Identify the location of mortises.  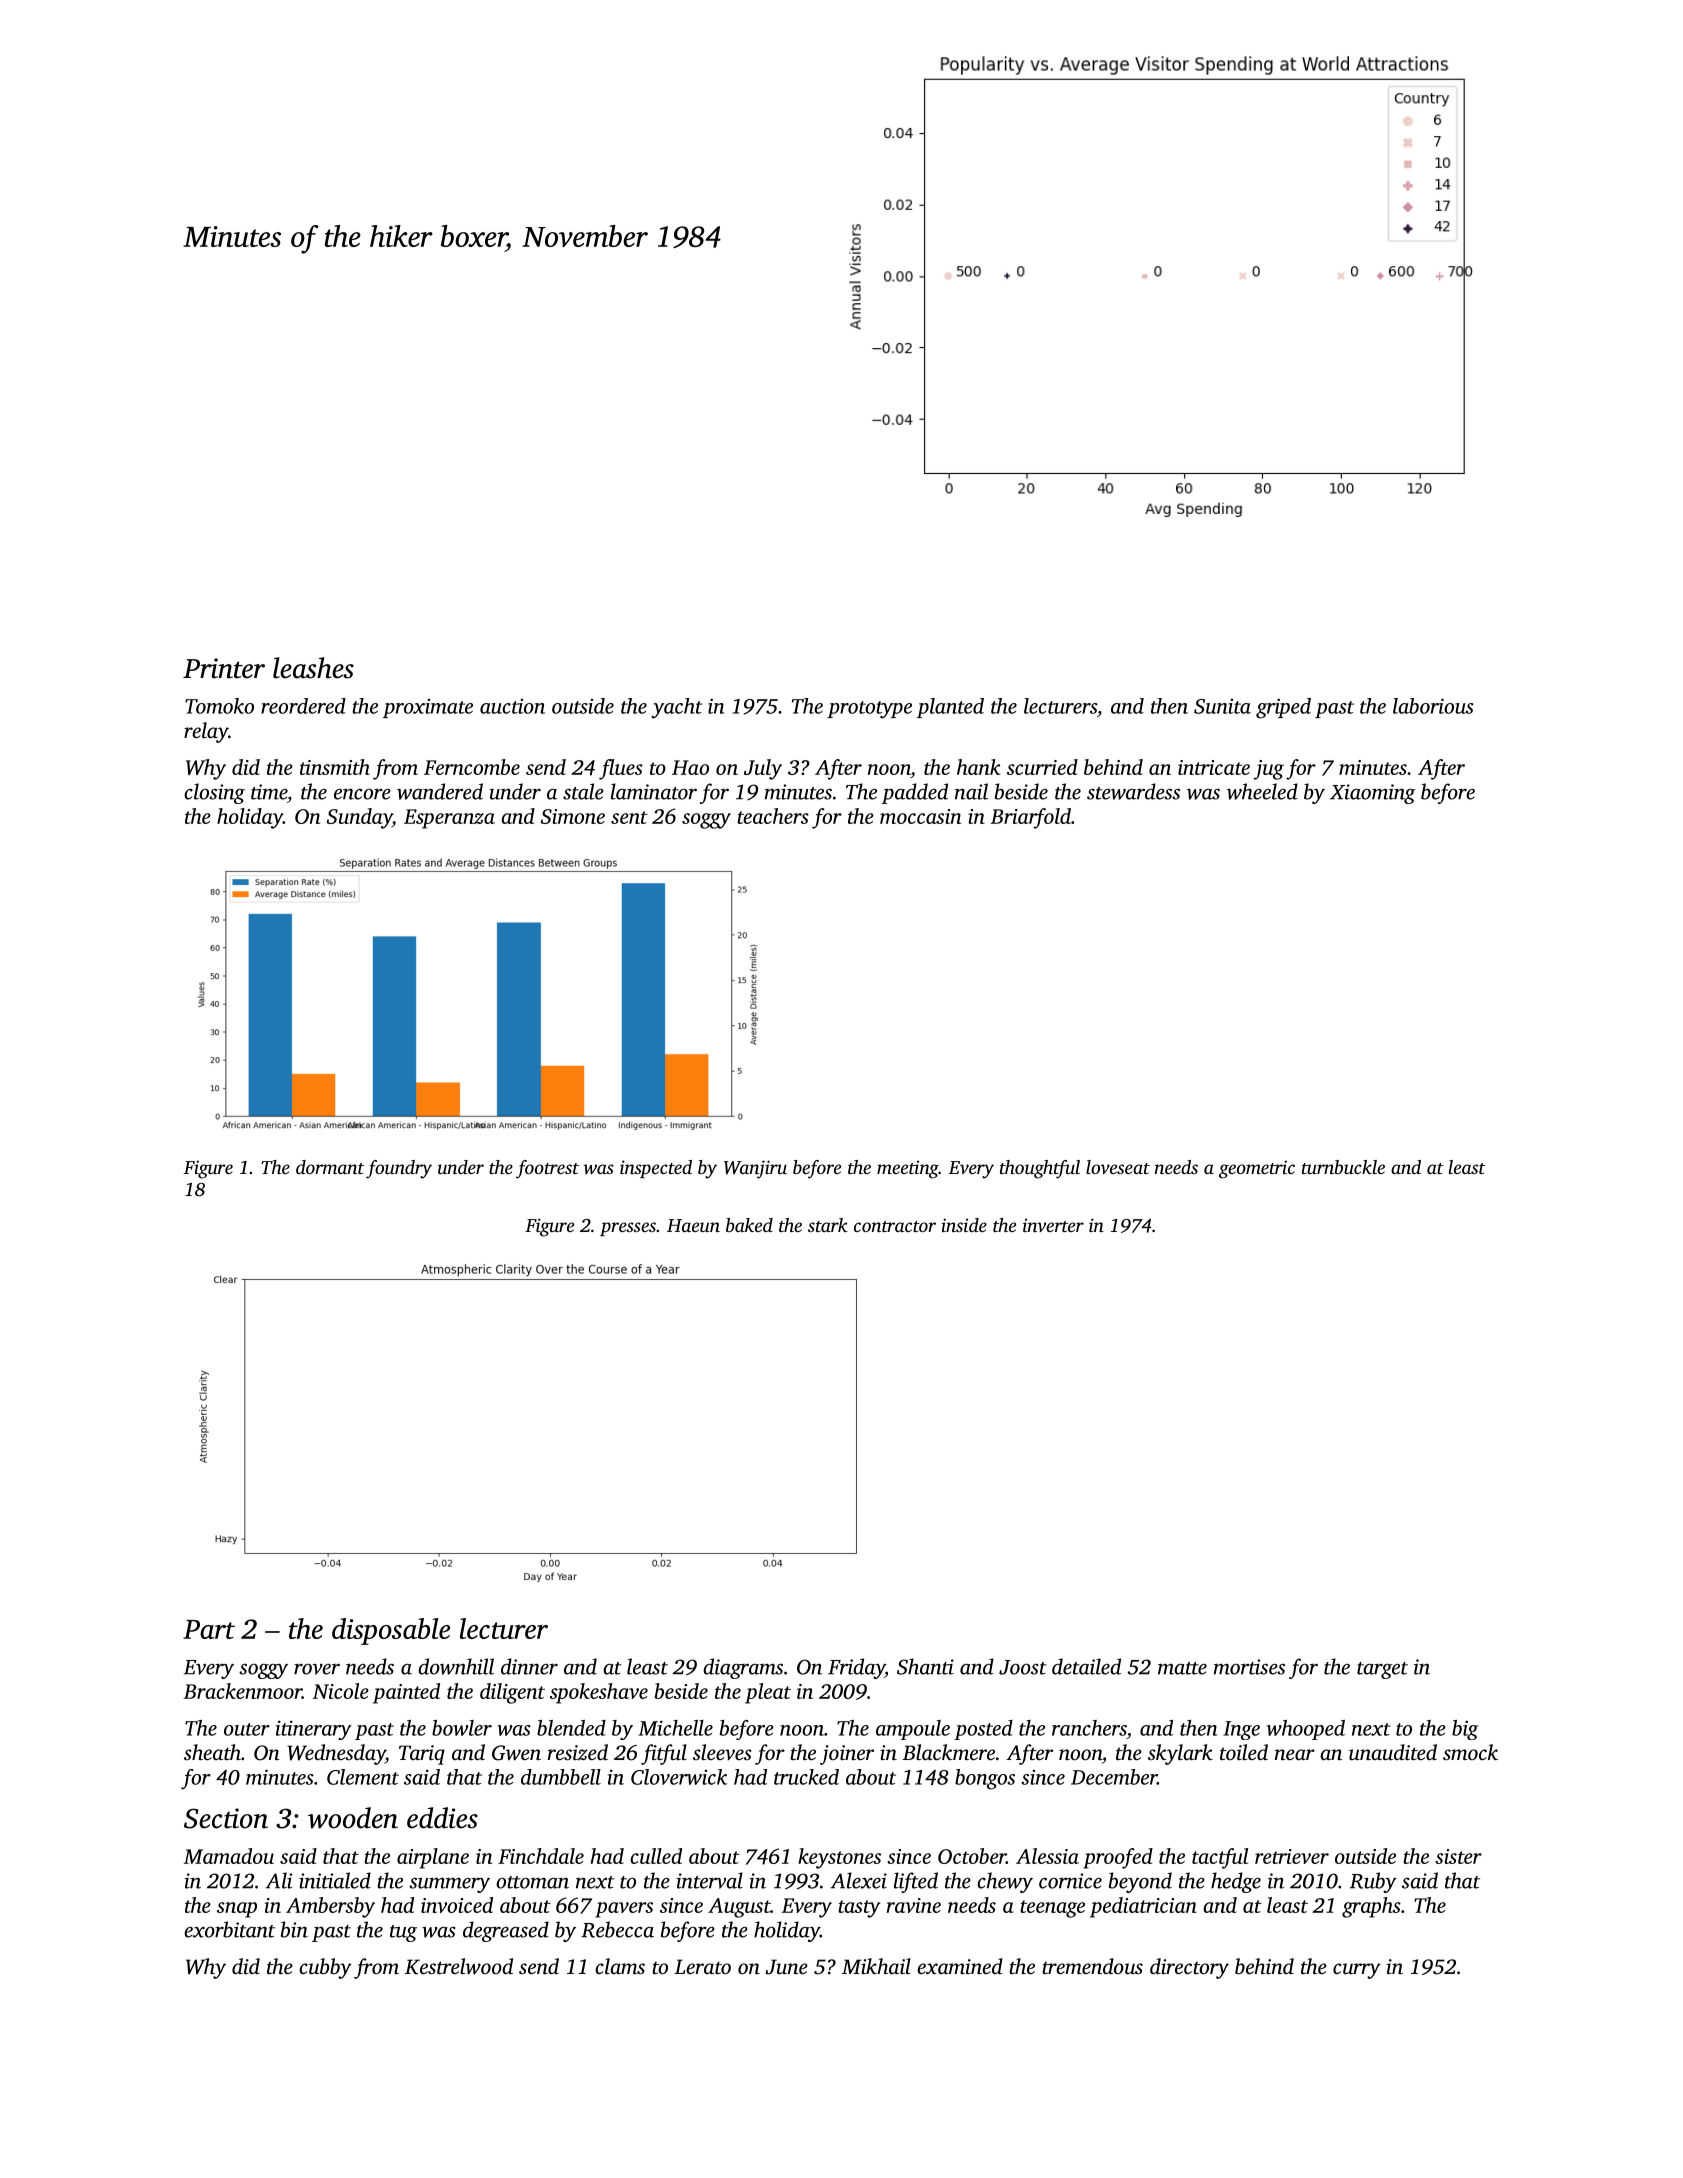
(1249, 1667).
